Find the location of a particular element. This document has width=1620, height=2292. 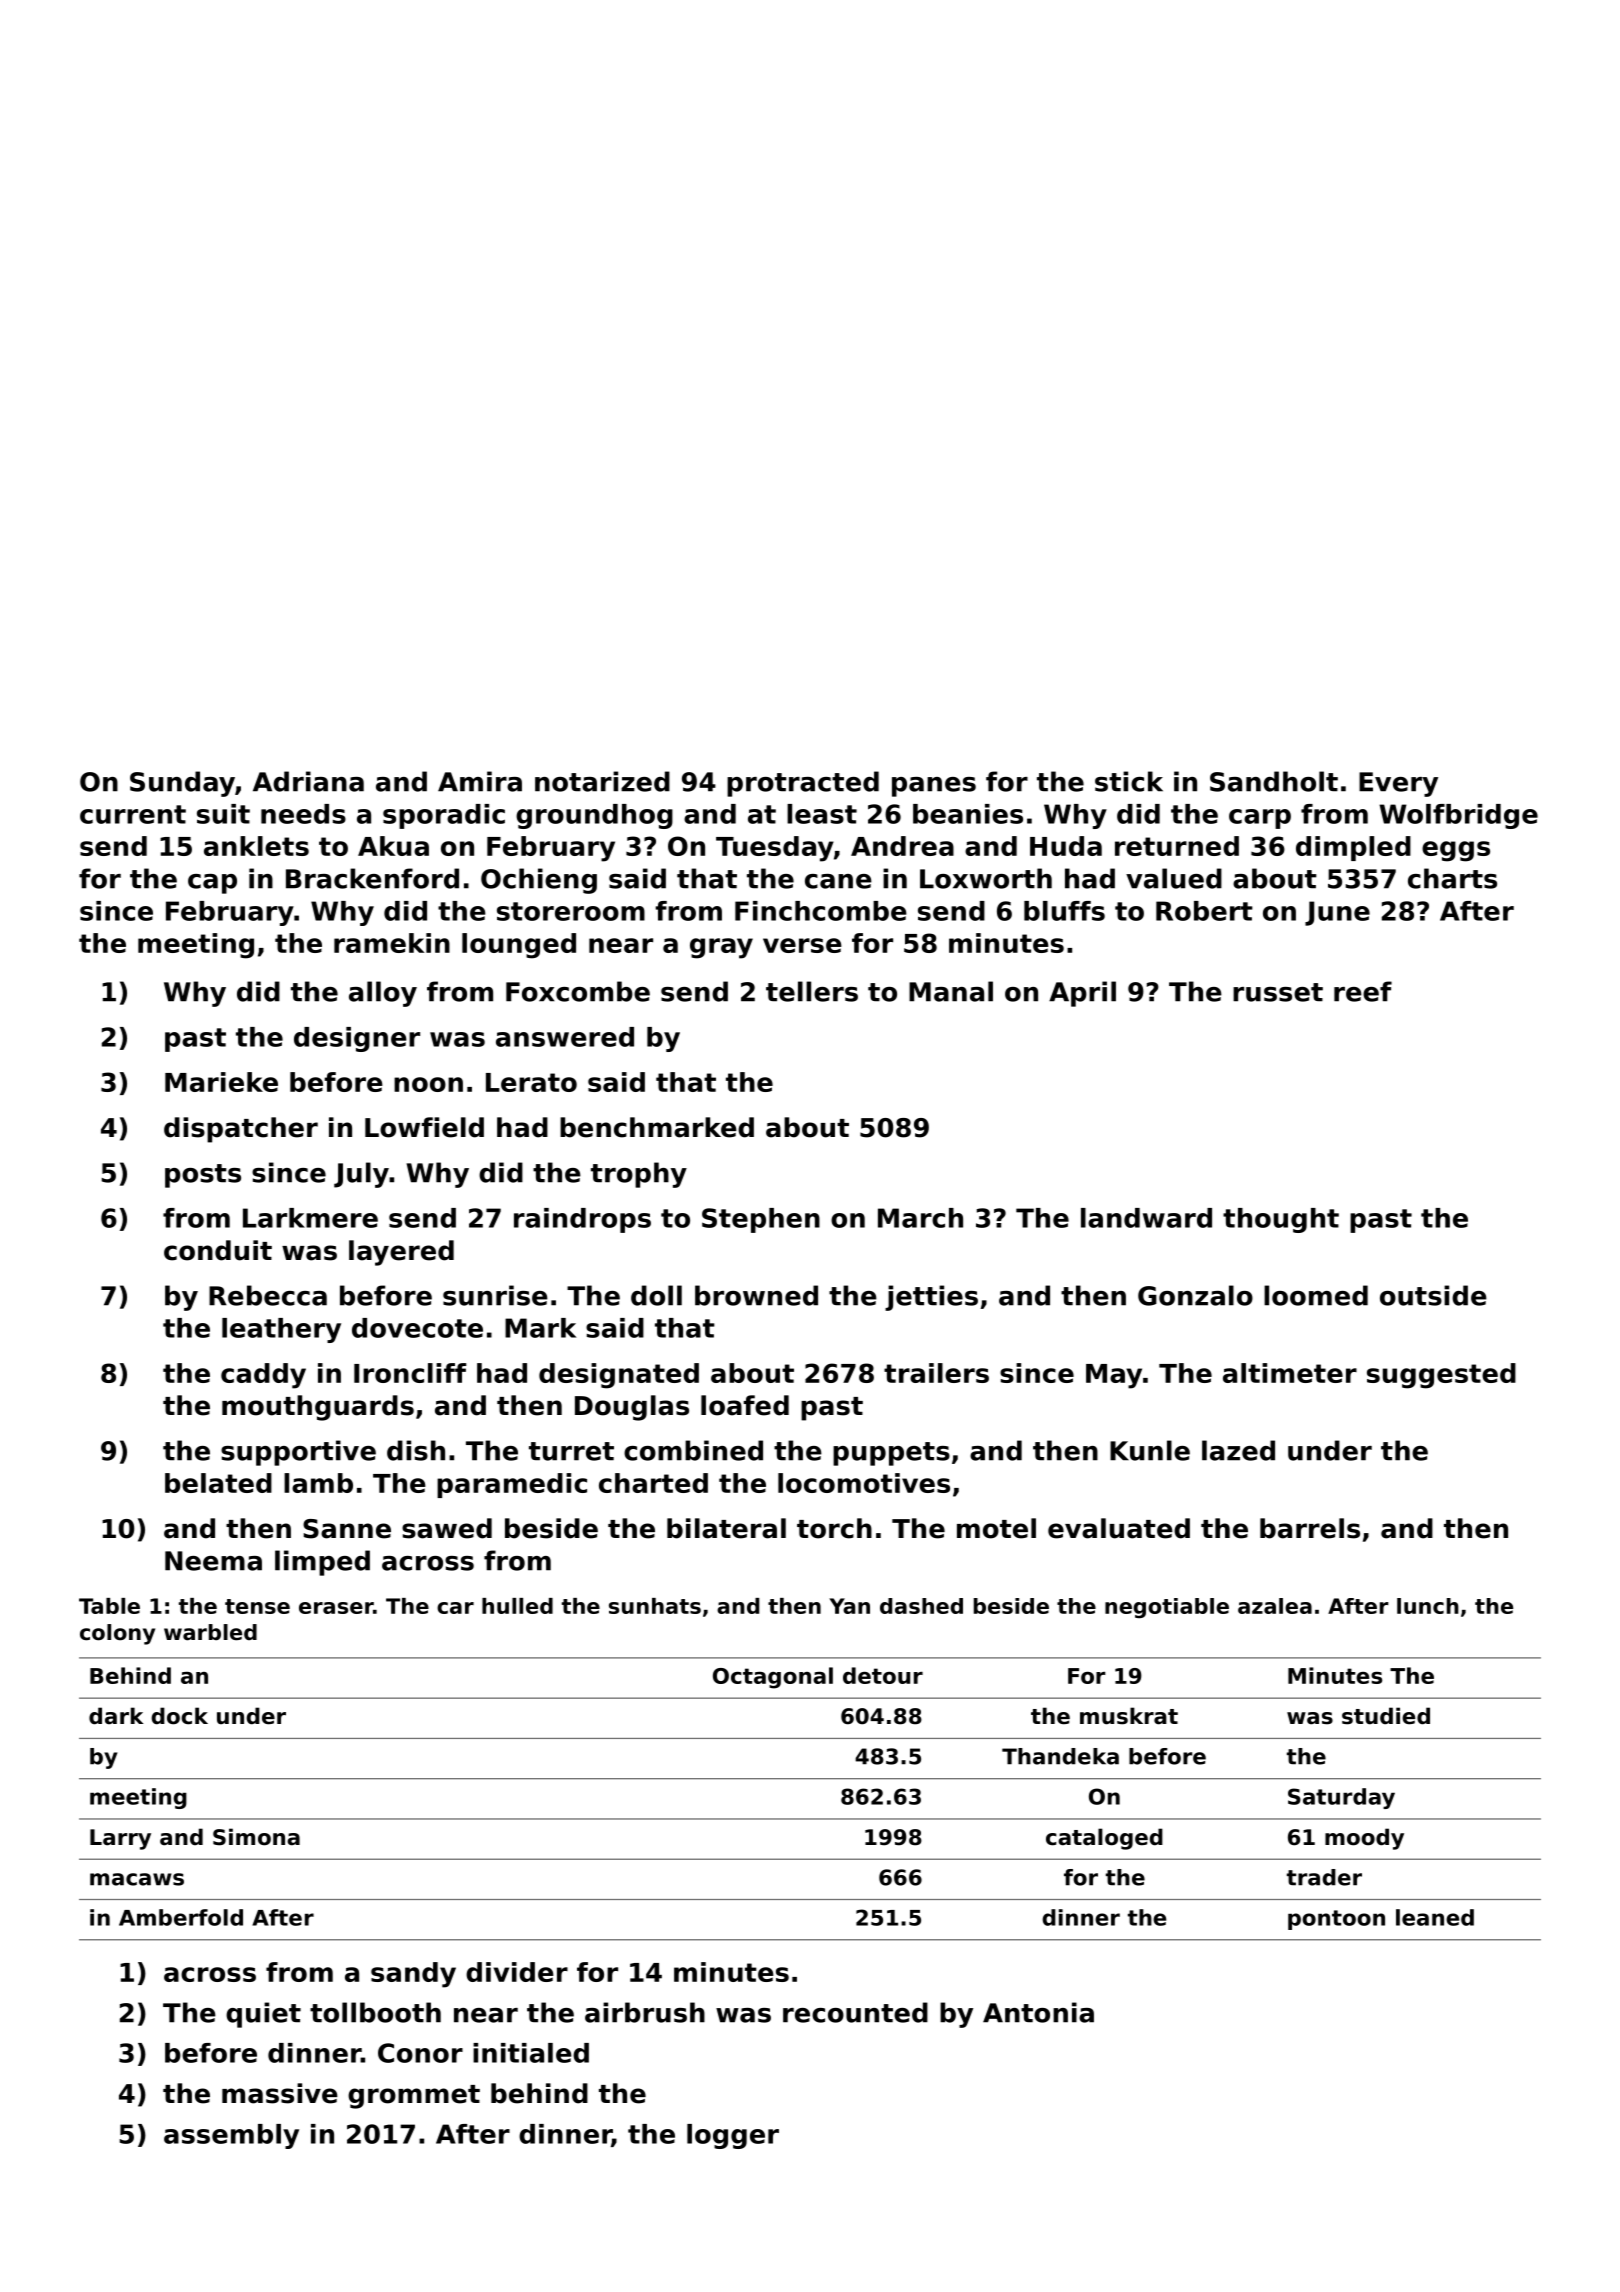

Sunday is located at coordinates (182, 784).
